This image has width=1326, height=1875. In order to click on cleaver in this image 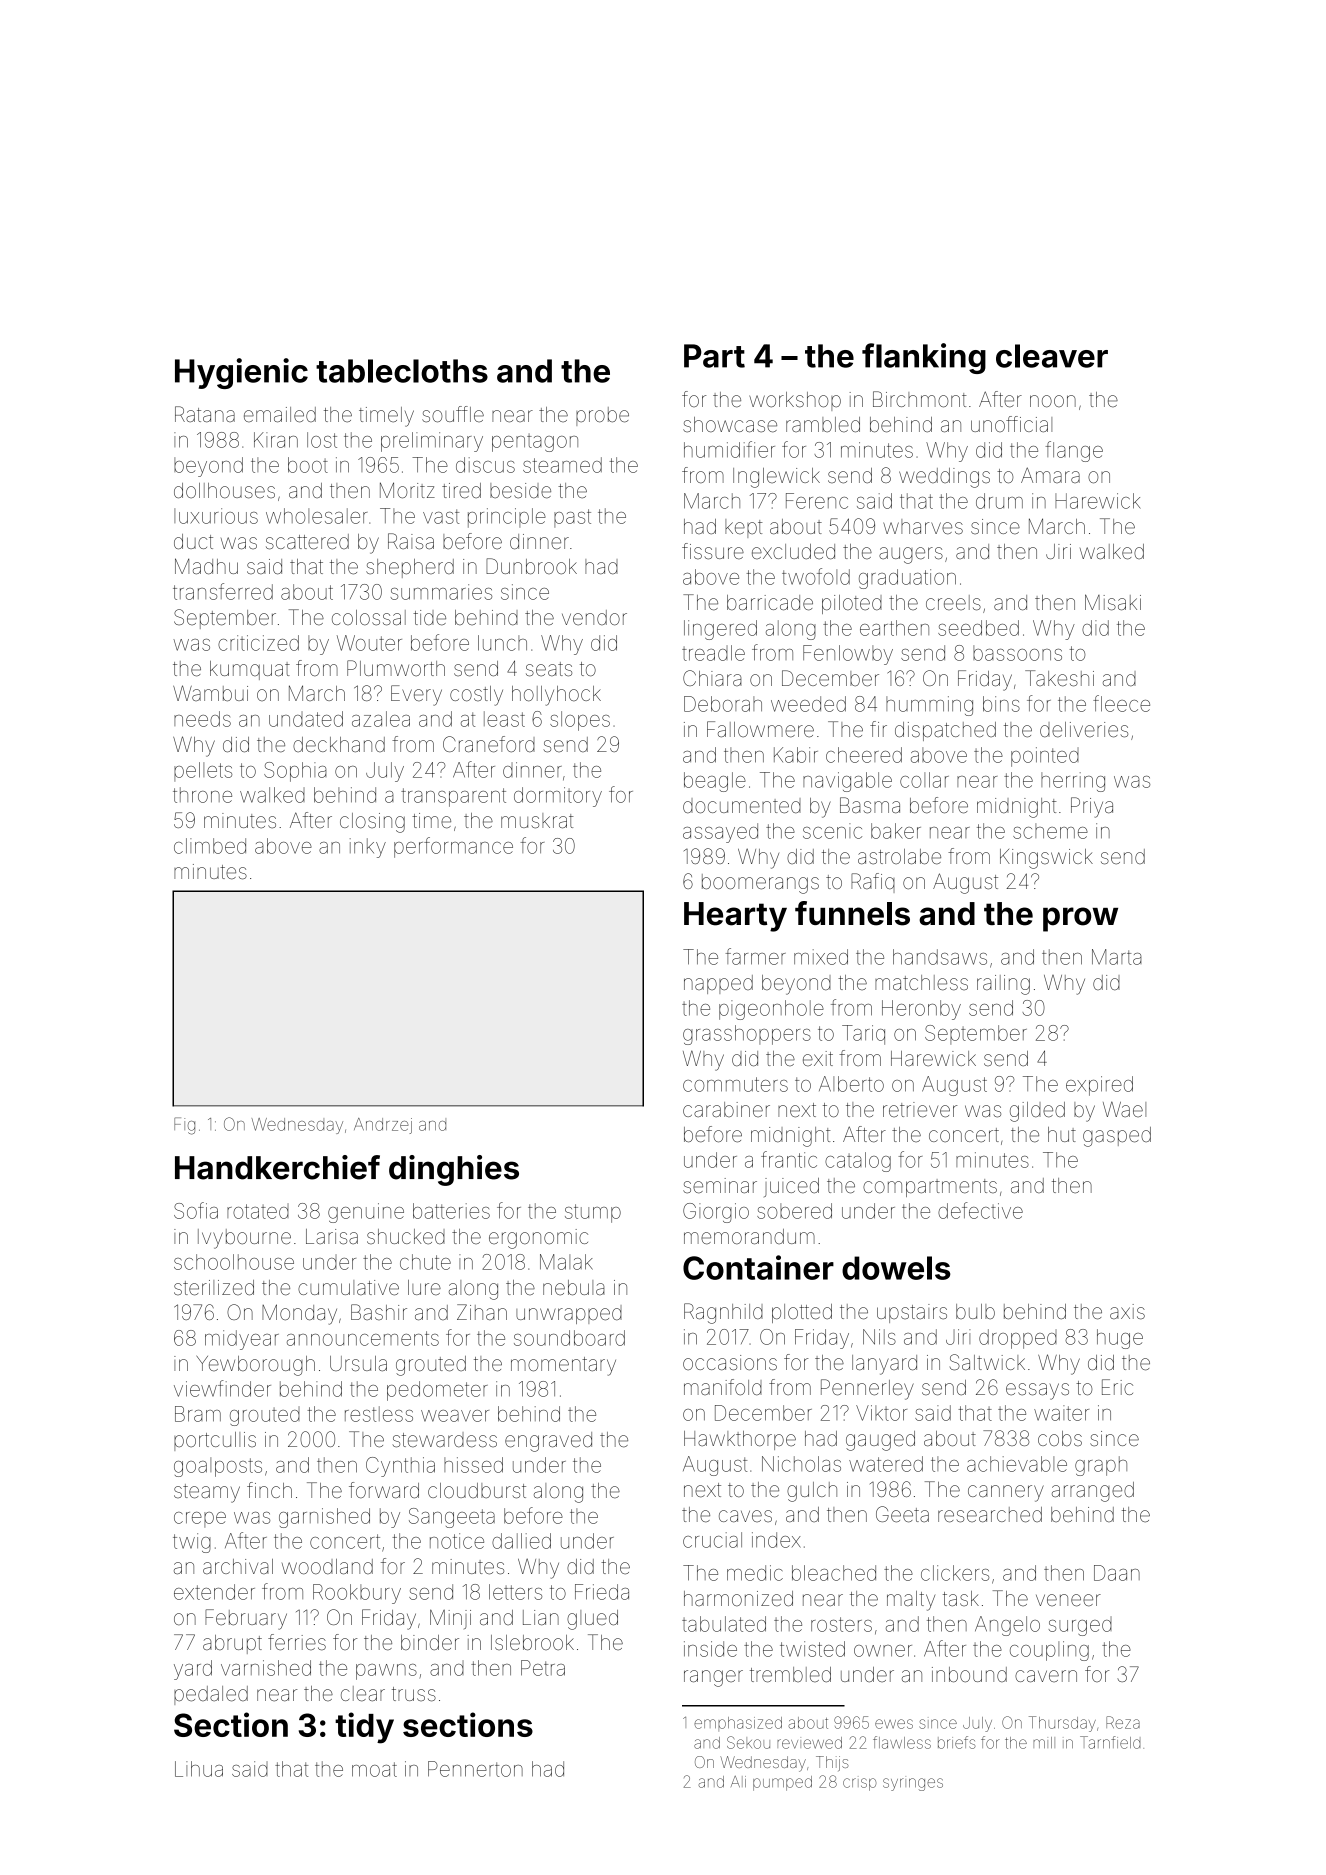, I will do `click(1052, 356)`.
